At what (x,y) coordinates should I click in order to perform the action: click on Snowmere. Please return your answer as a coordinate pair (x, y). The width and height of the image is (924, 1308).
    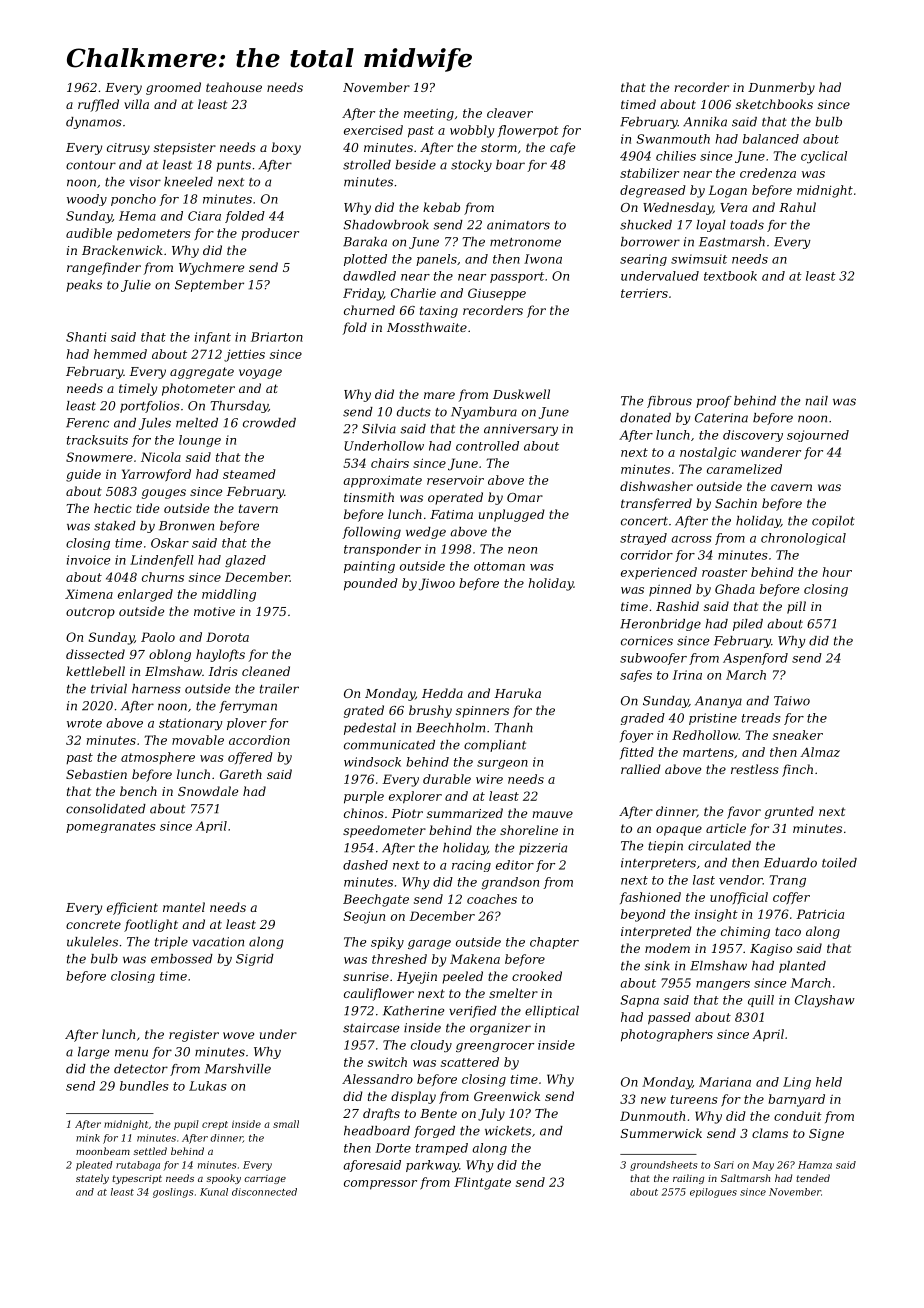
    Looking at the image, I should click on (99, 457).
